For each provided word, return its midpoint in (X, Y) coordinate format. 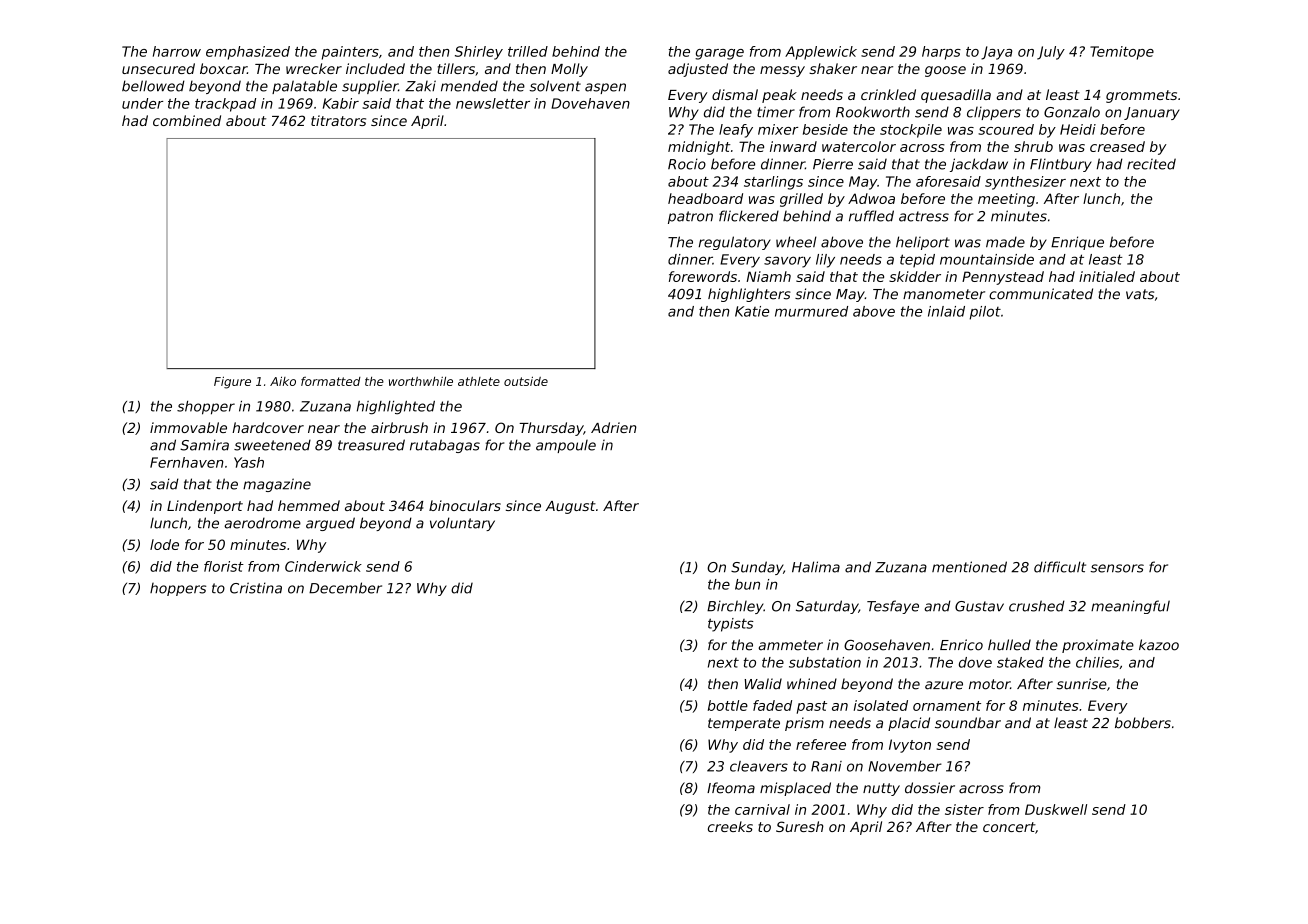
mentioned (969, 567)
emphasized (248, 53)
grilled (801, 200)
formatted (331, 381)
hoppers (178, 589)
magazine (277, 485)
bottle (728, 705)
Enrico (961, 645)
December (345, 588)
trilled (528, 51)
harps (941, 53)
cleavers (759, 766)
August (570, 507)
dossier (930, 788)
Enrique (1077, 243)
